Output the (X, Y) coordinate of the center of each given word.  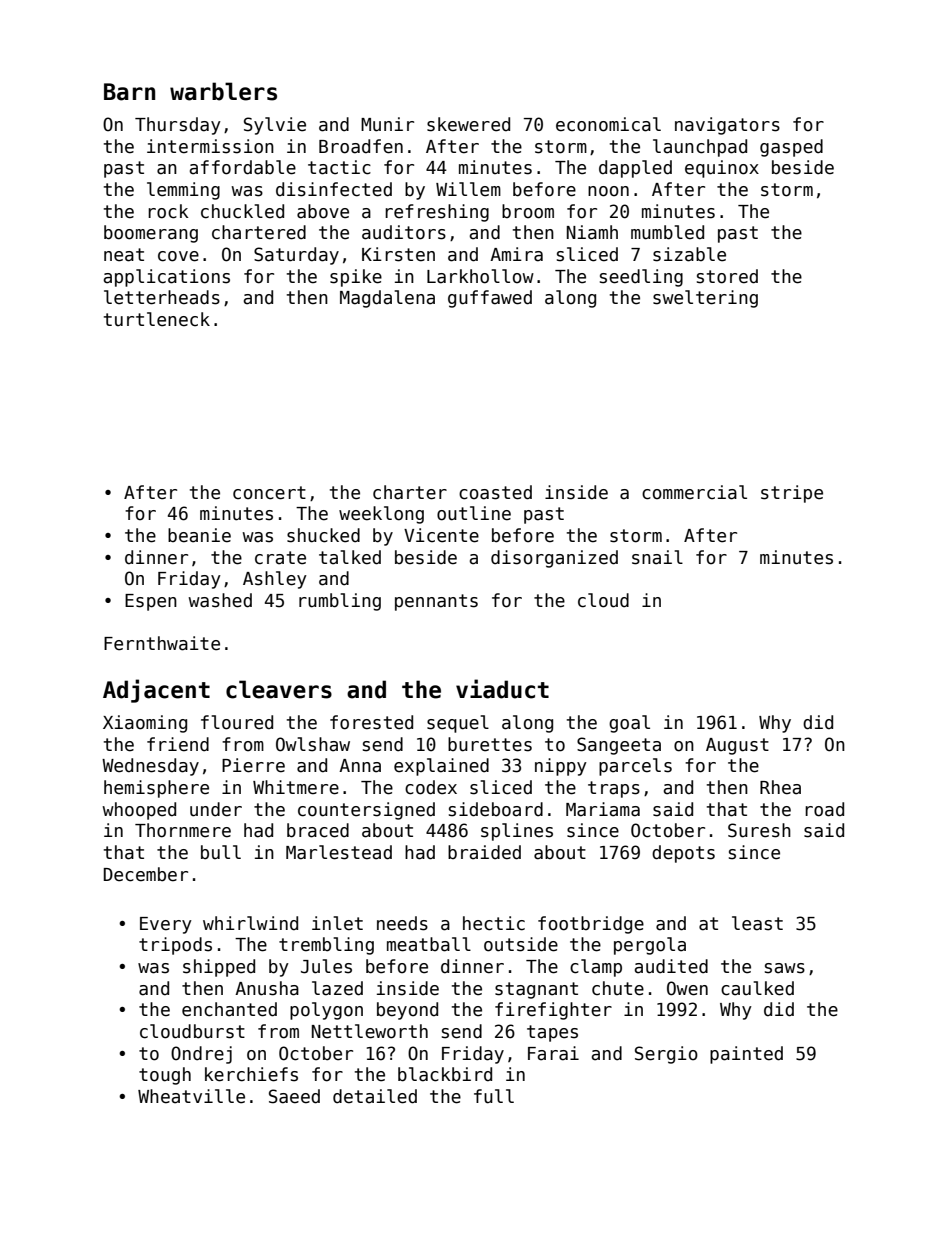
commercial (694, 492)
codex (431, 787)
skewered (468, 124)
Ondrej (201, 1055)
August (737, 746)
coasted (495, 492)
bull (221, 852)
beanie (199, 535)
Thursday (178, 126)
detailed (375, 1096)
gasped (791, 148)
